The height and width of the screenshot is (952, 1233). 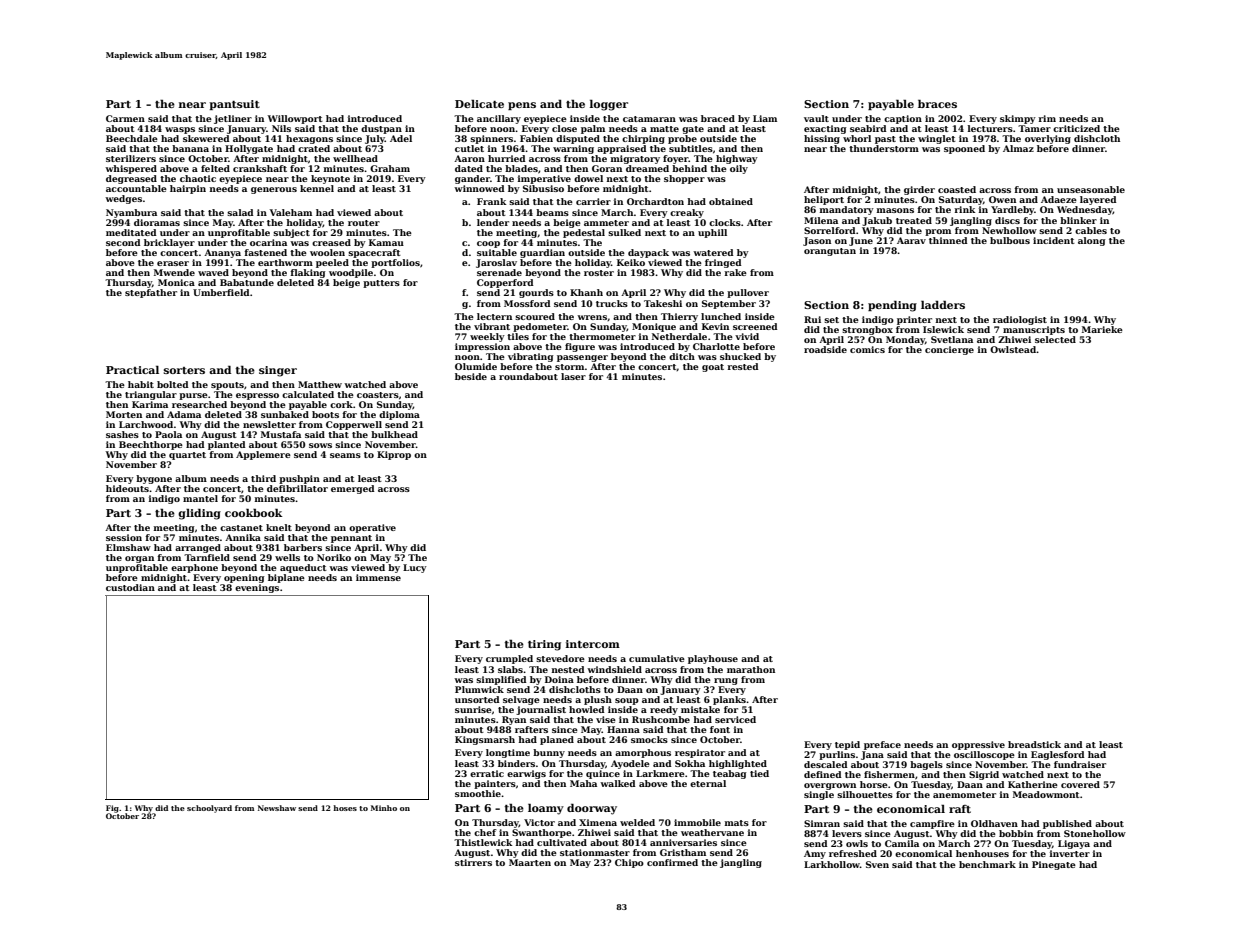 I want to click on Ananya, so click(x=222, y=253).
